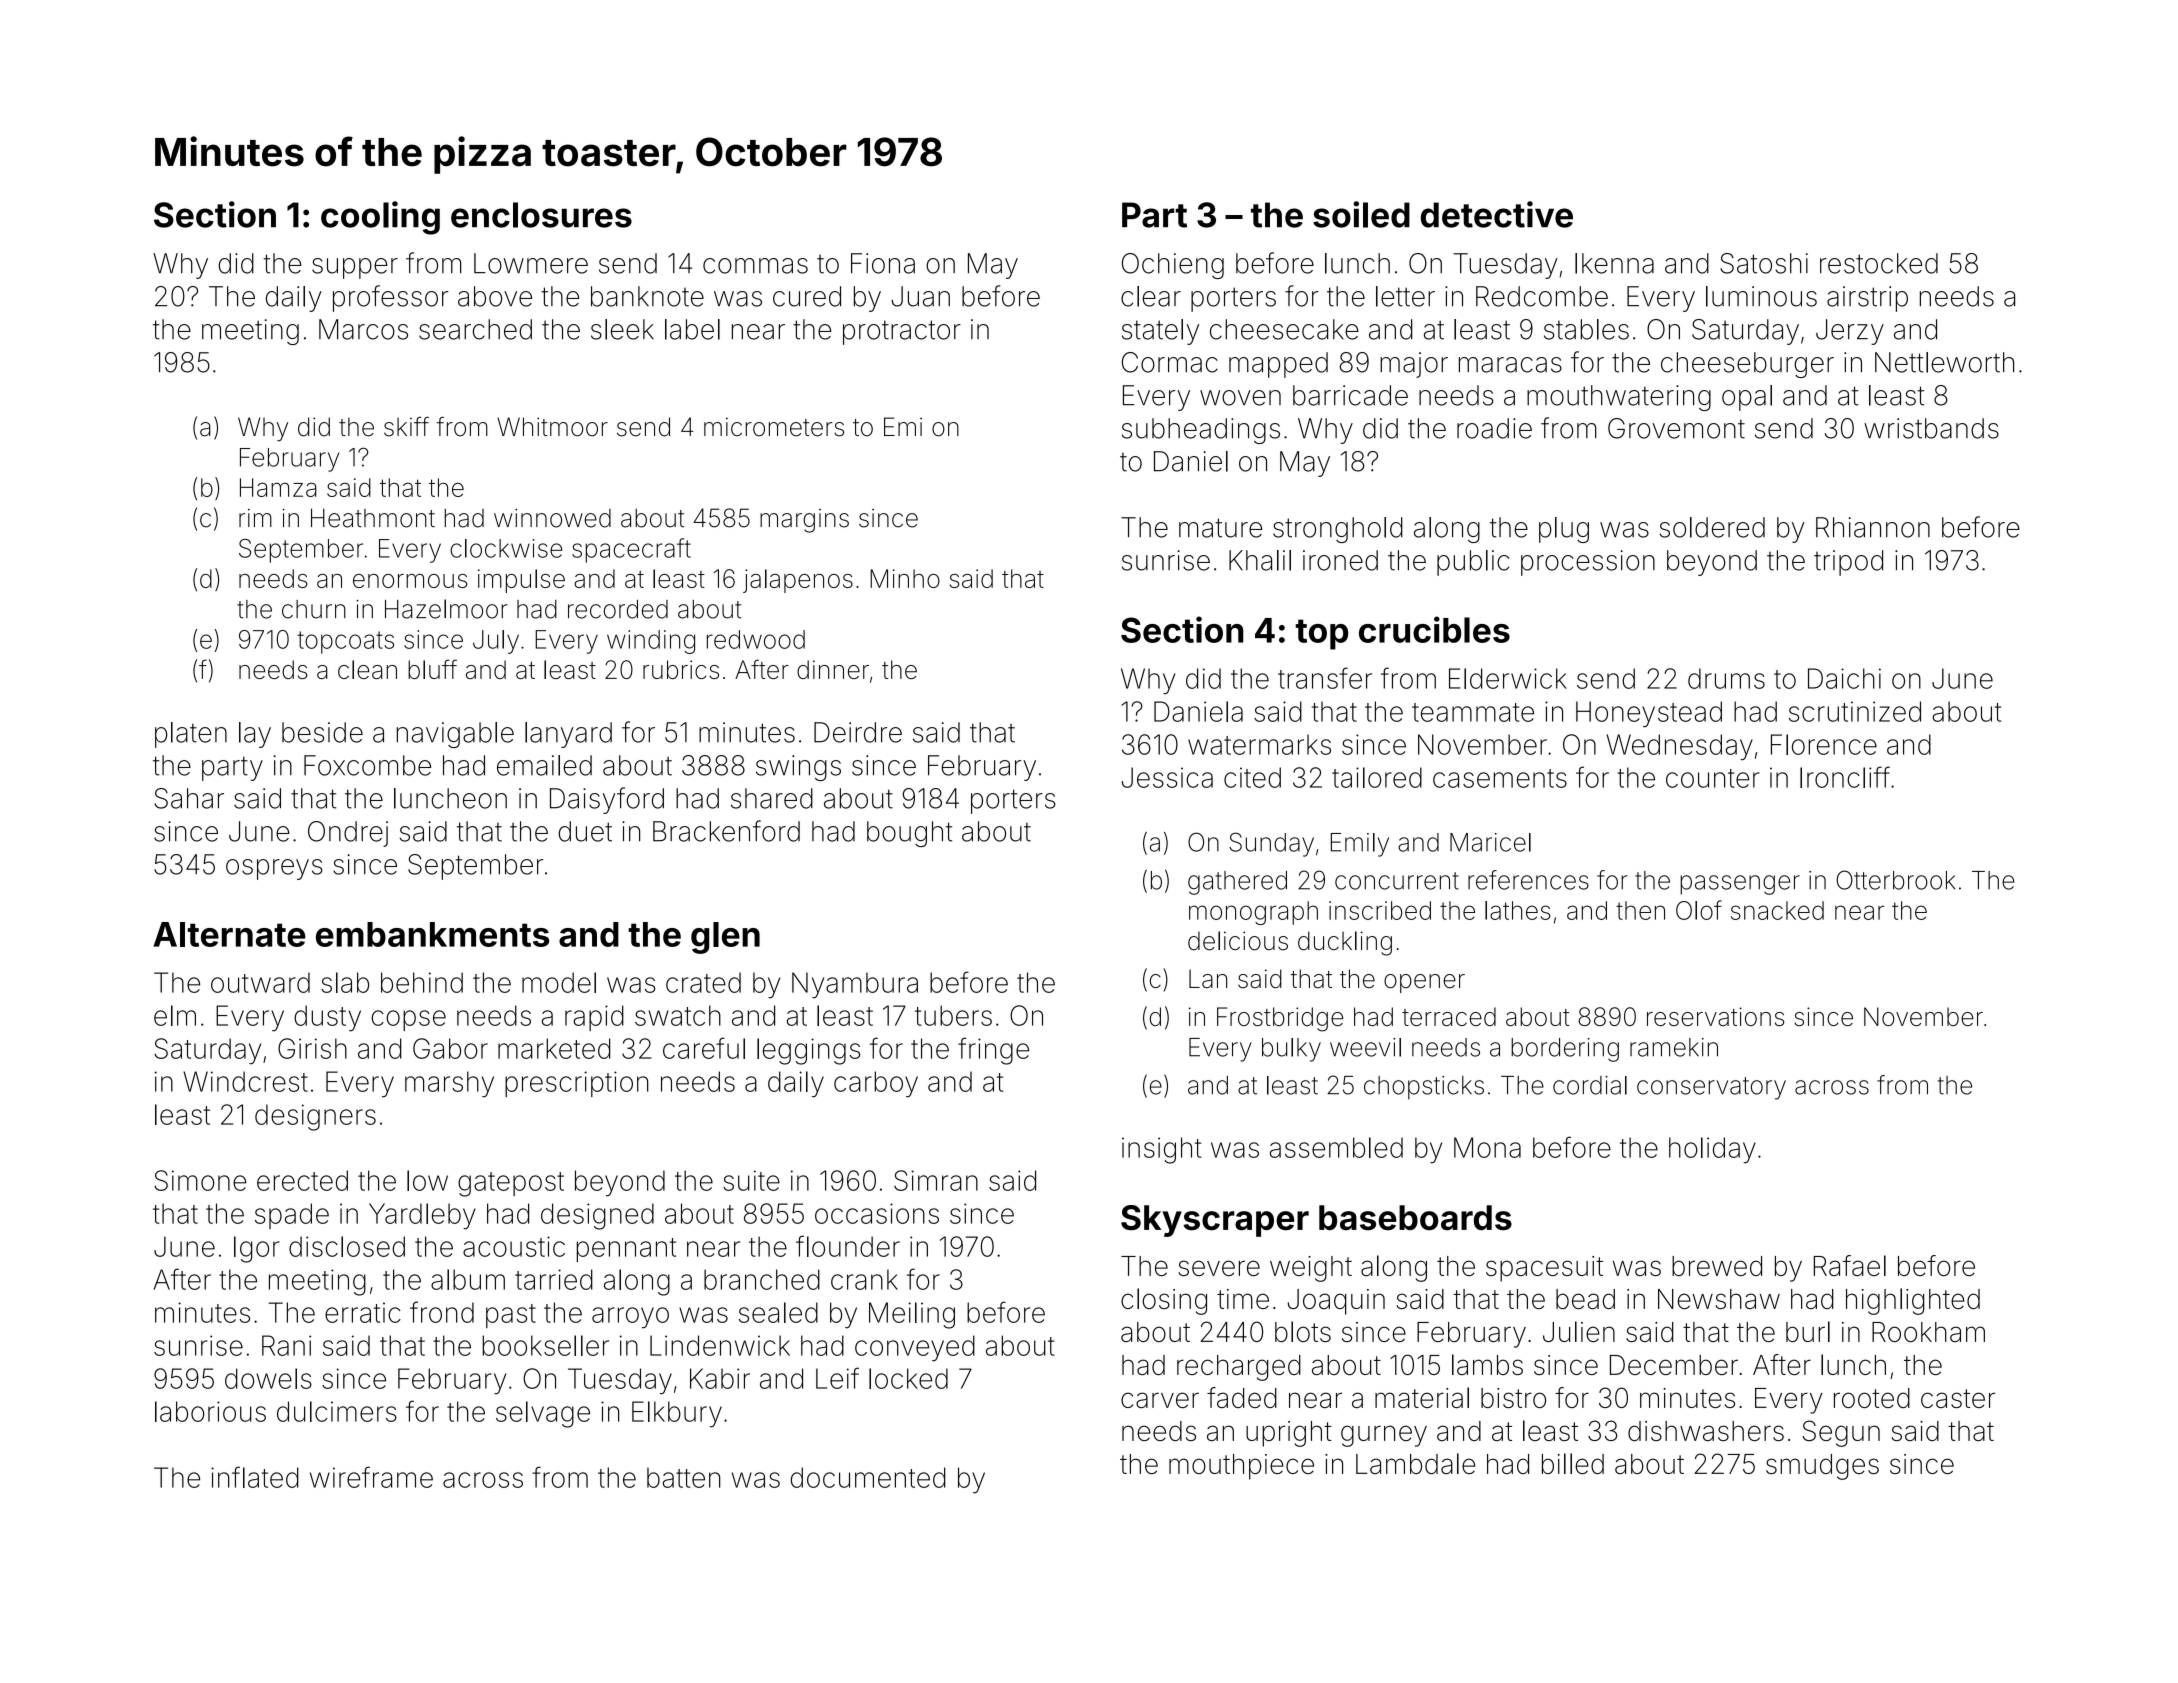 The height and width of the screenshot is (1683, 2178). Describe the element at coordinates (1879, 263) in the screenshot. I see `restocked` at that location.
